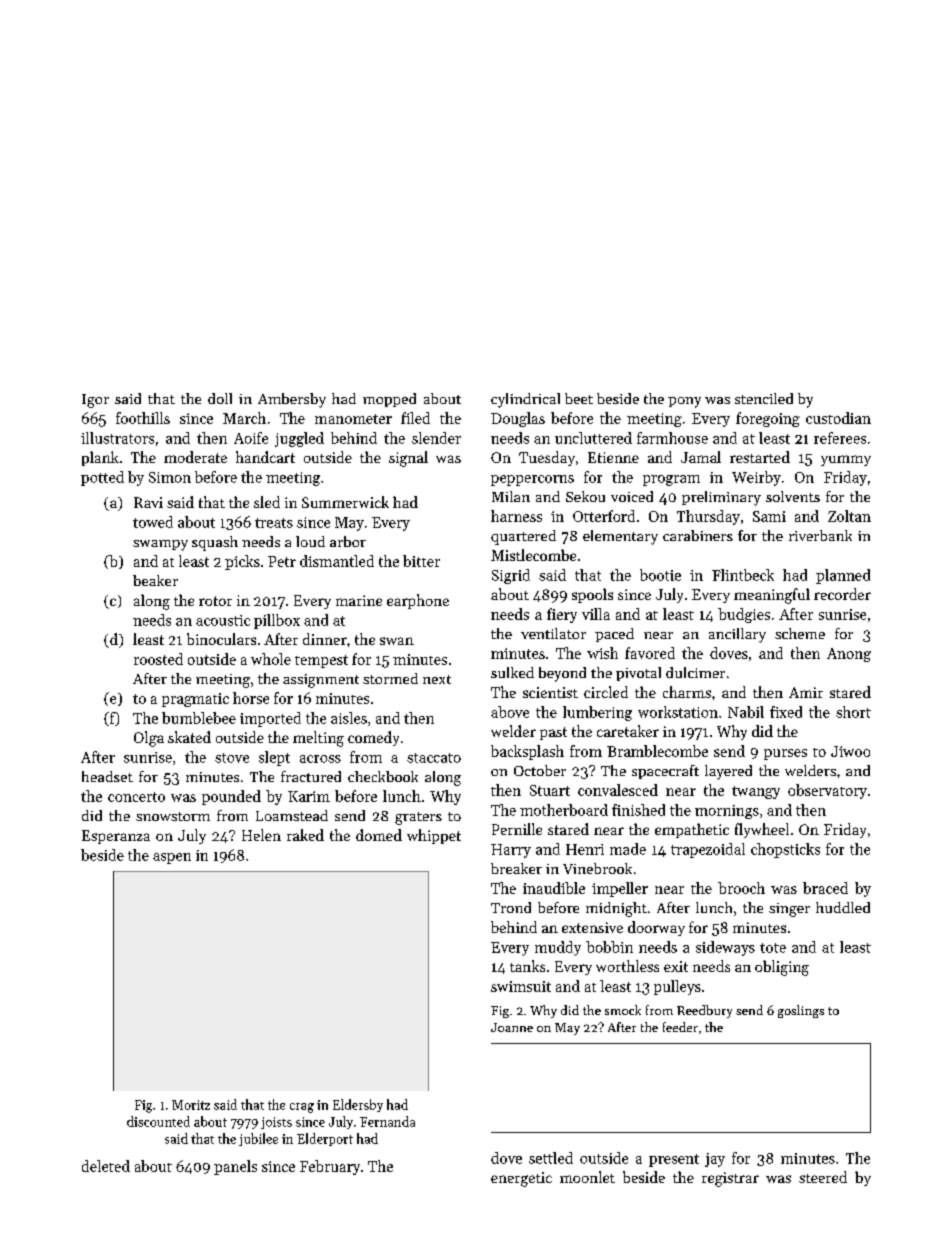  Describe the element at coordinates (627, 966) in the screenshot. I see `worthless` at that location.
